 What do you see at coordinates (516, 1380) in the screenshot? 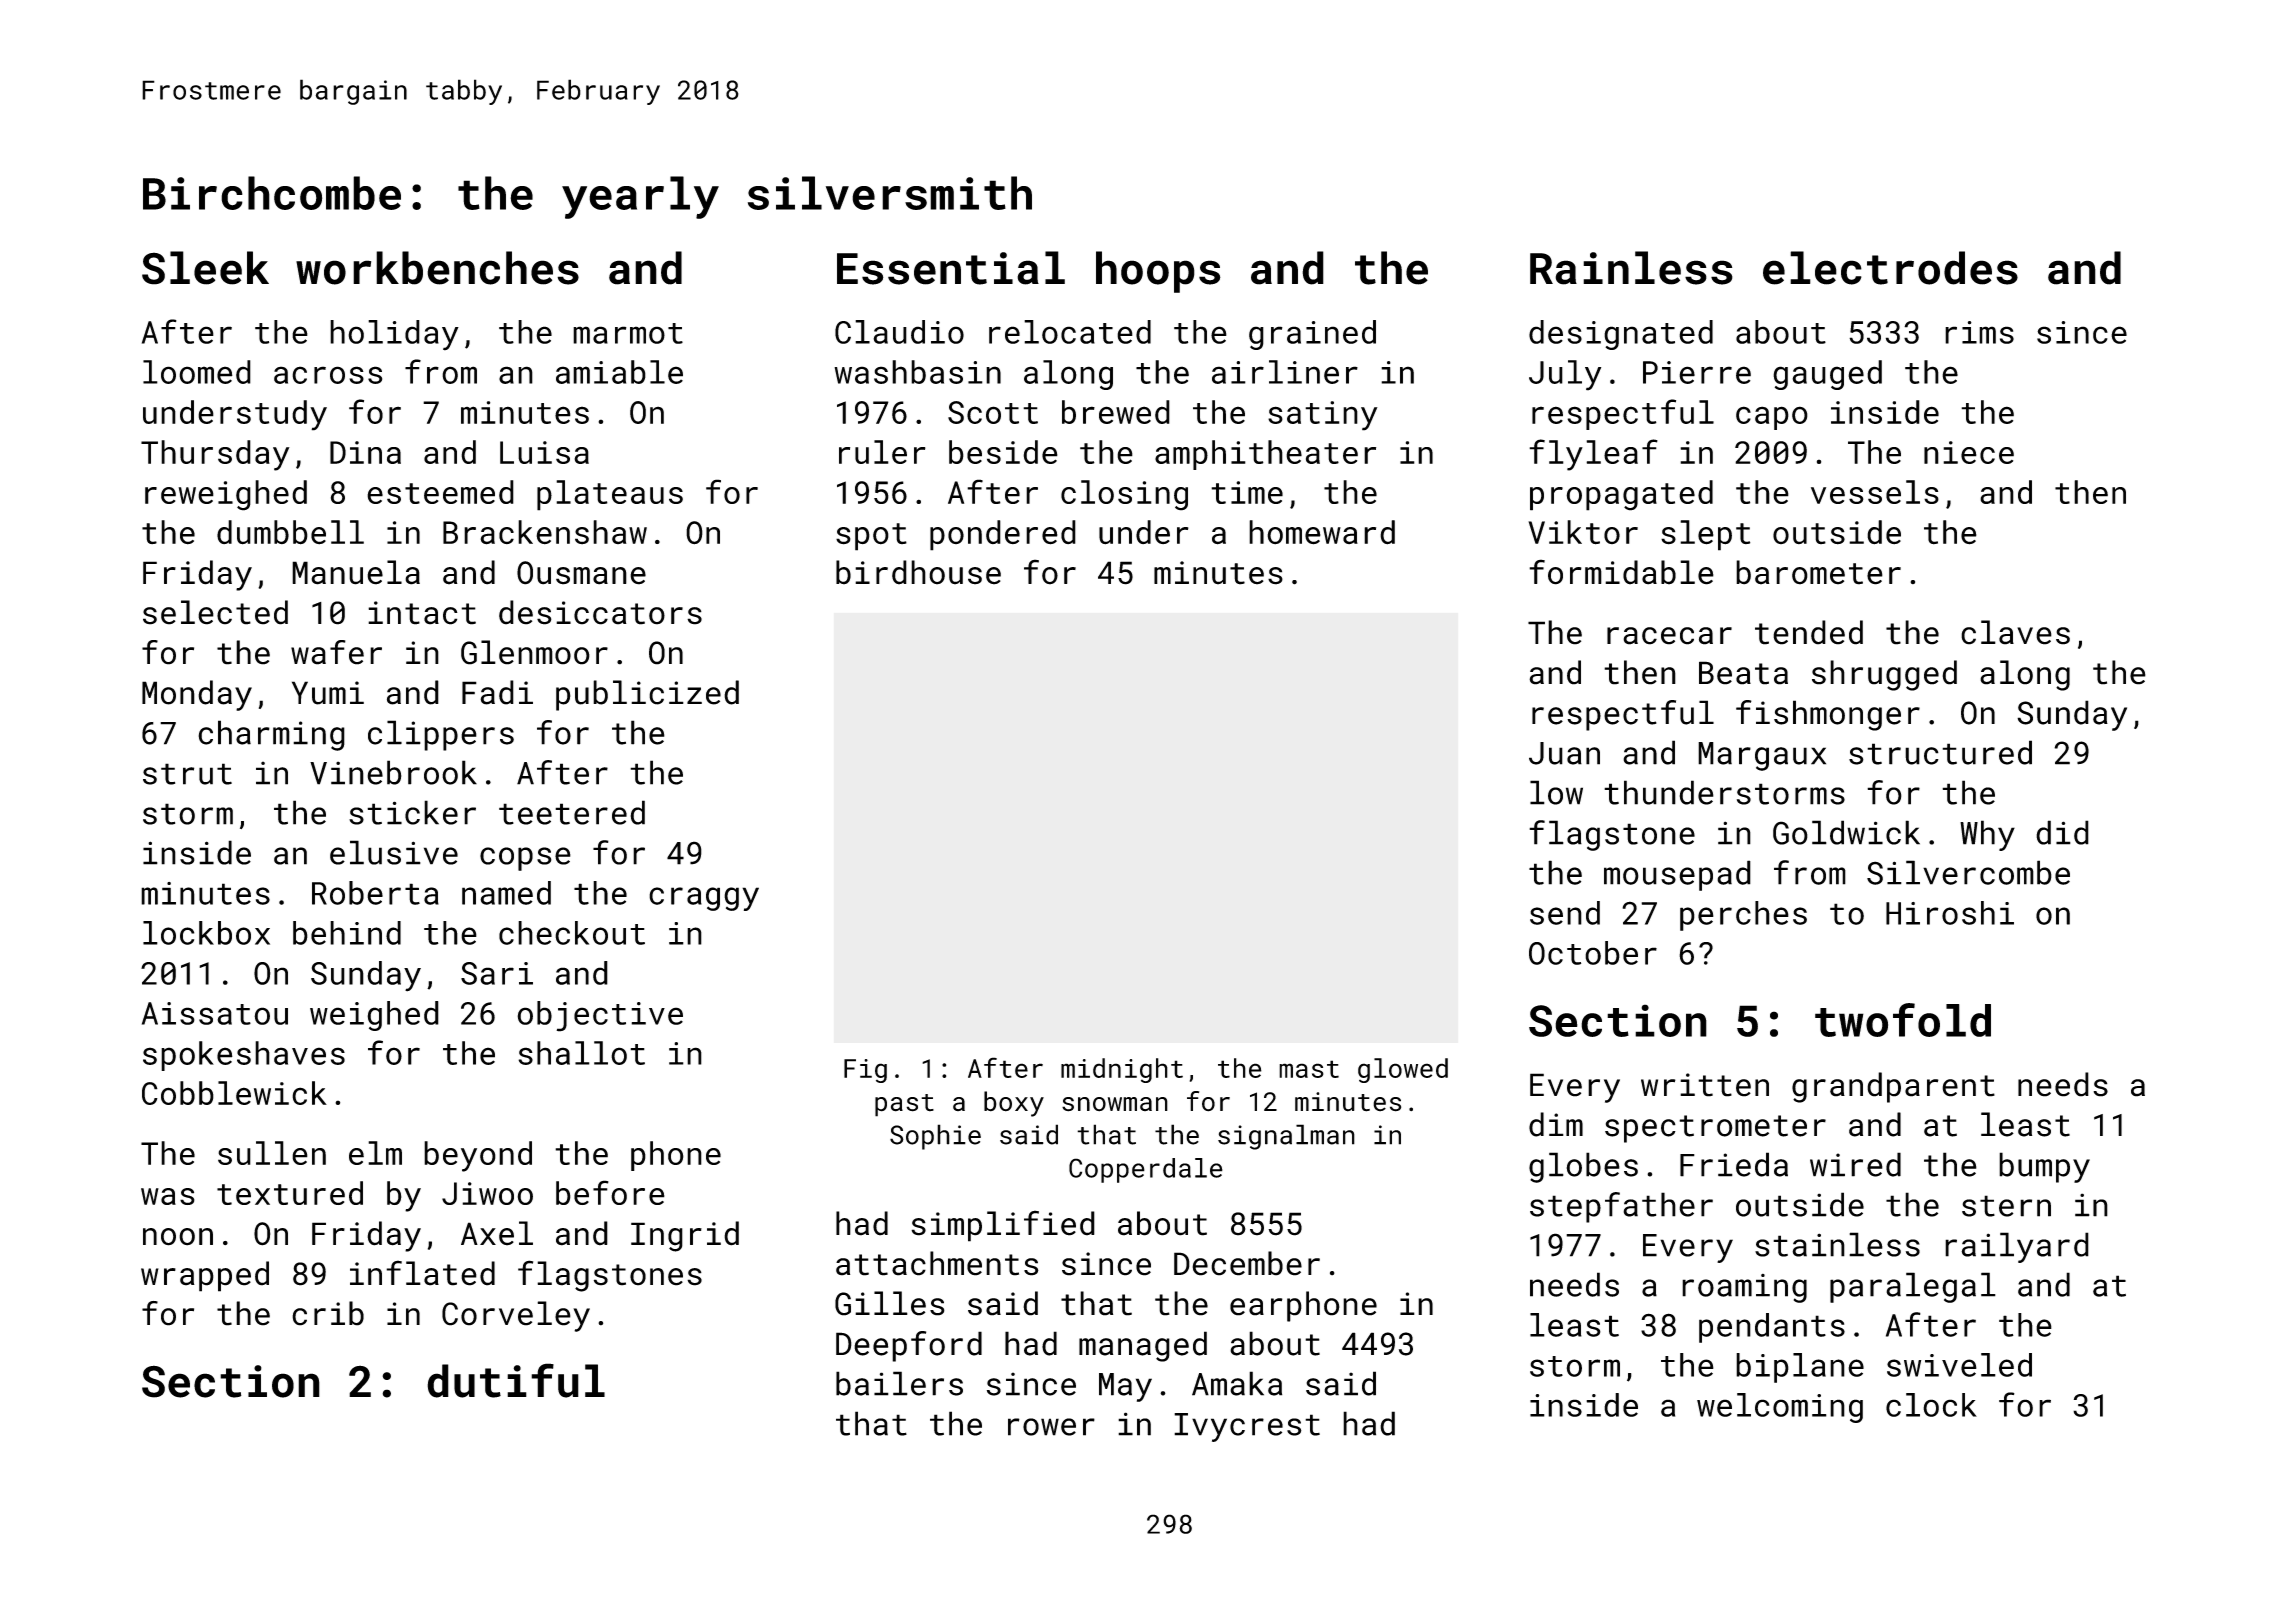
I see `dutiful` at bounding box center [516, 1380].
